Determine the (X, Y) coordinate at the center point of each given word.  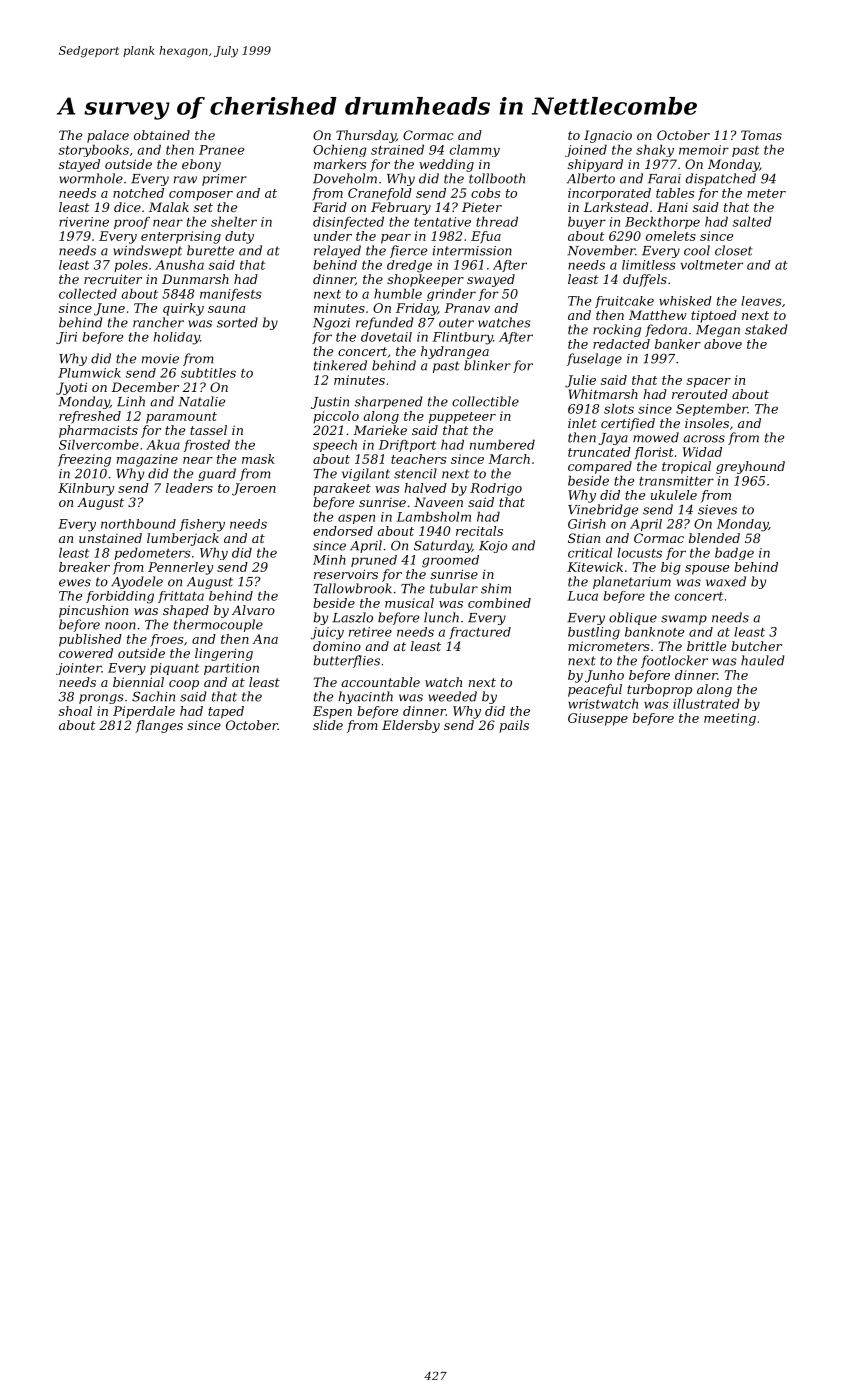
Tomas (761, 135)
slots (619, 408)
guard (217, 474)
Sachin (153, 696)
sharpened (388, 402)
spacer (709, 383)
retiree (370, 632)
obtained (162, 135)
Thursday (366, 136)
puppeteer (462, 418)
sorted (237, 322)
